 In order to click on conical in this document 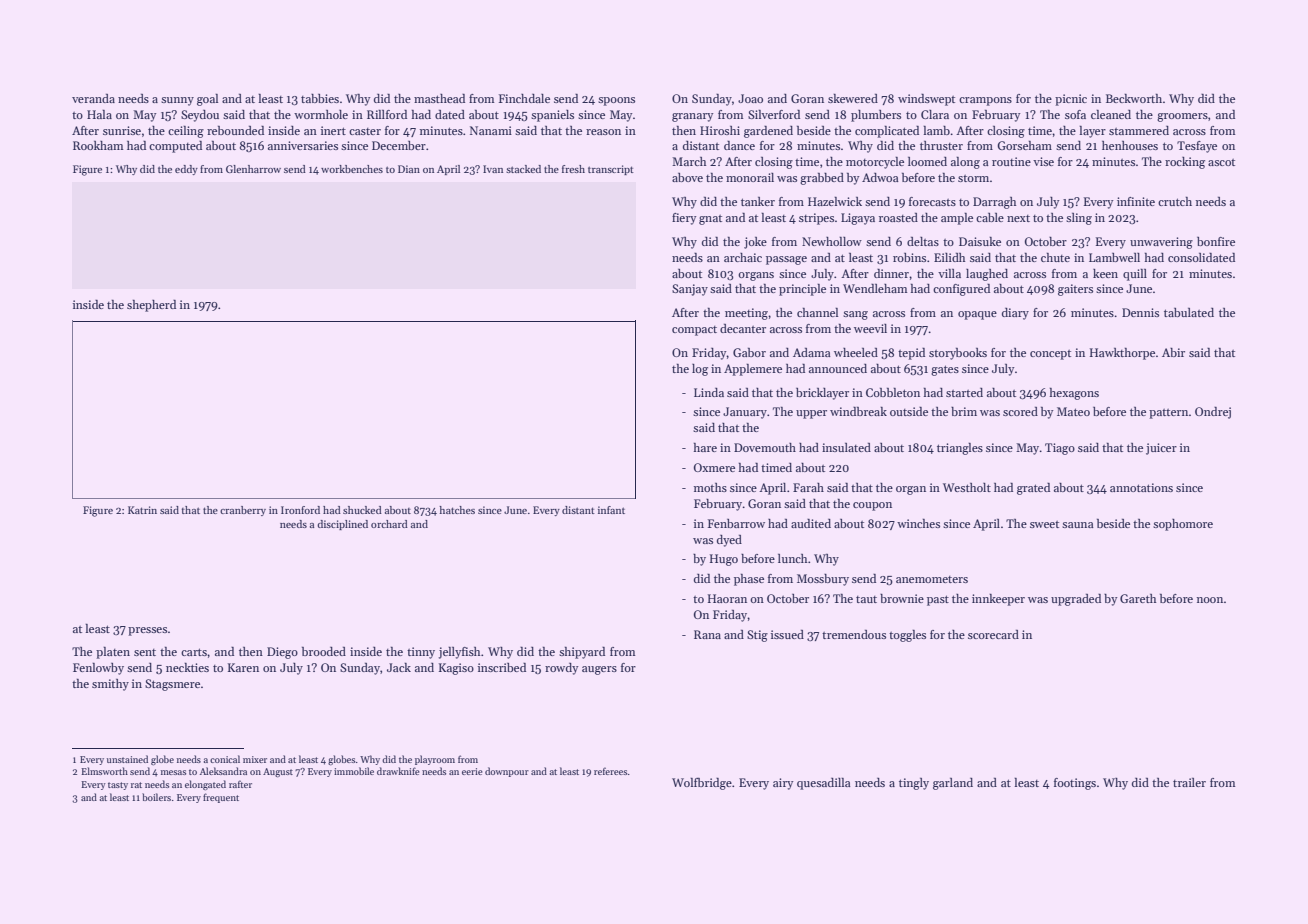, I will do `click(225, 759)`.
